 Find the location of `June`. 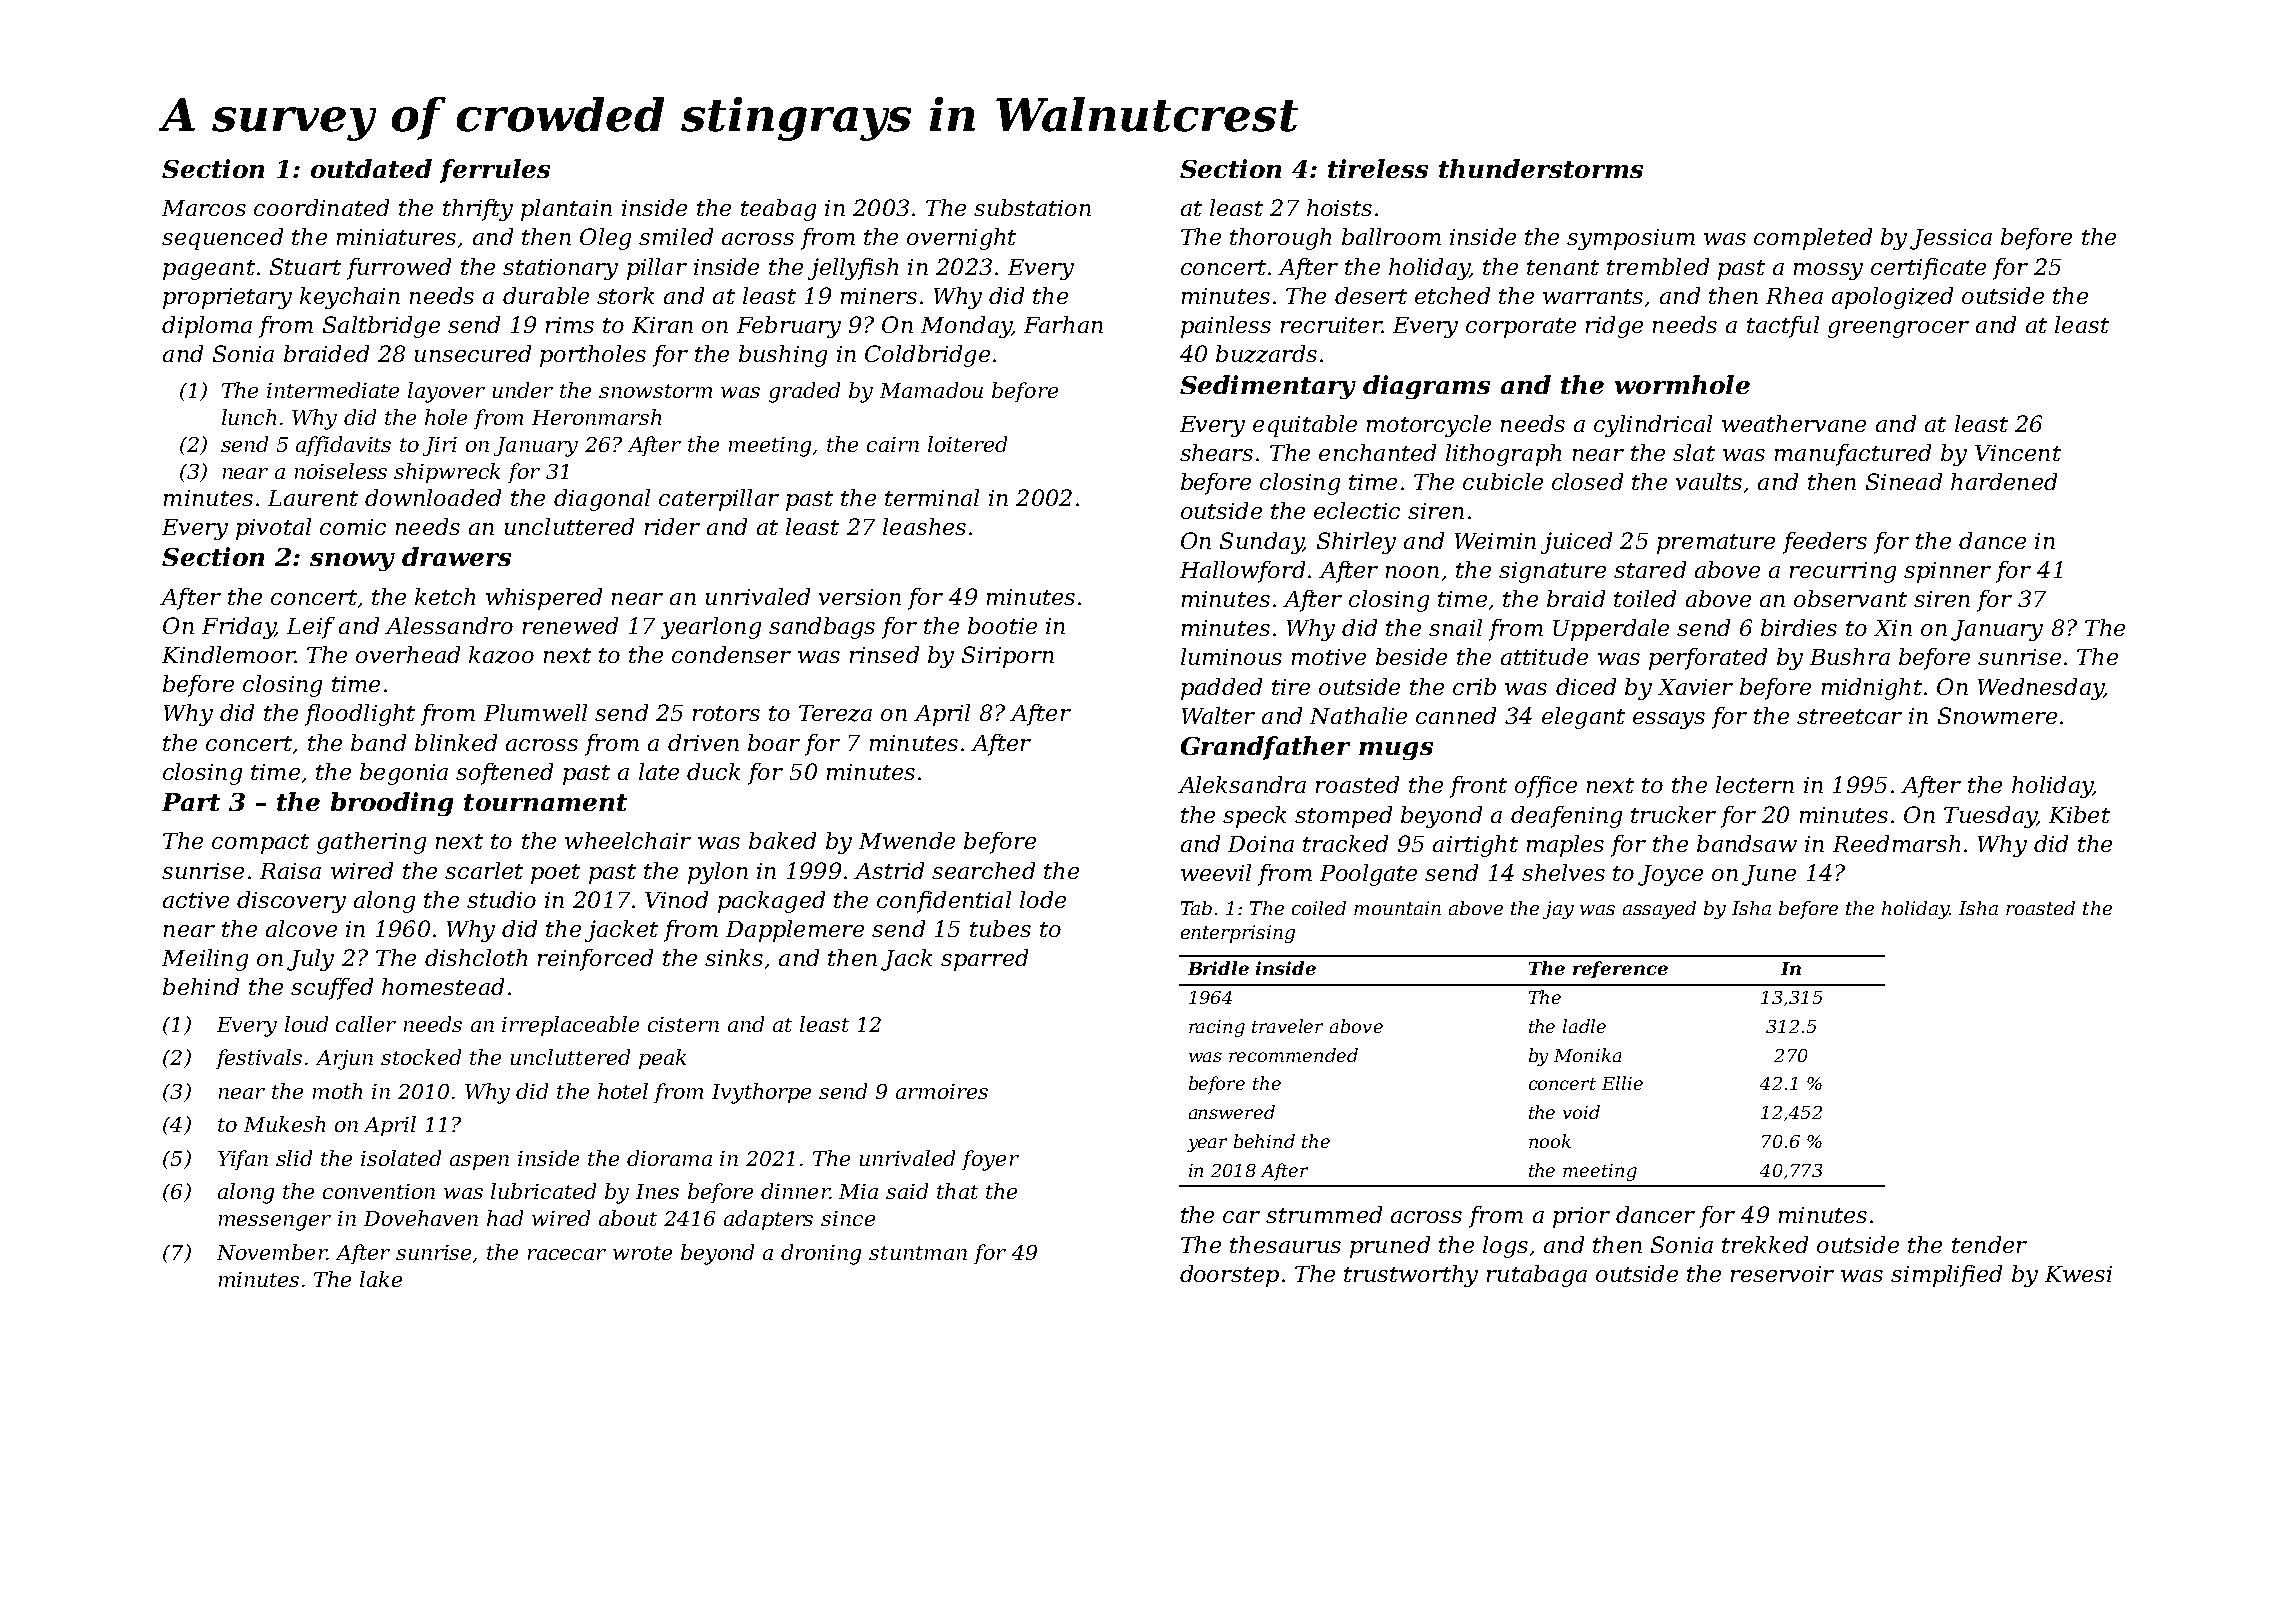

June is located at coordinates (1769, 875).
